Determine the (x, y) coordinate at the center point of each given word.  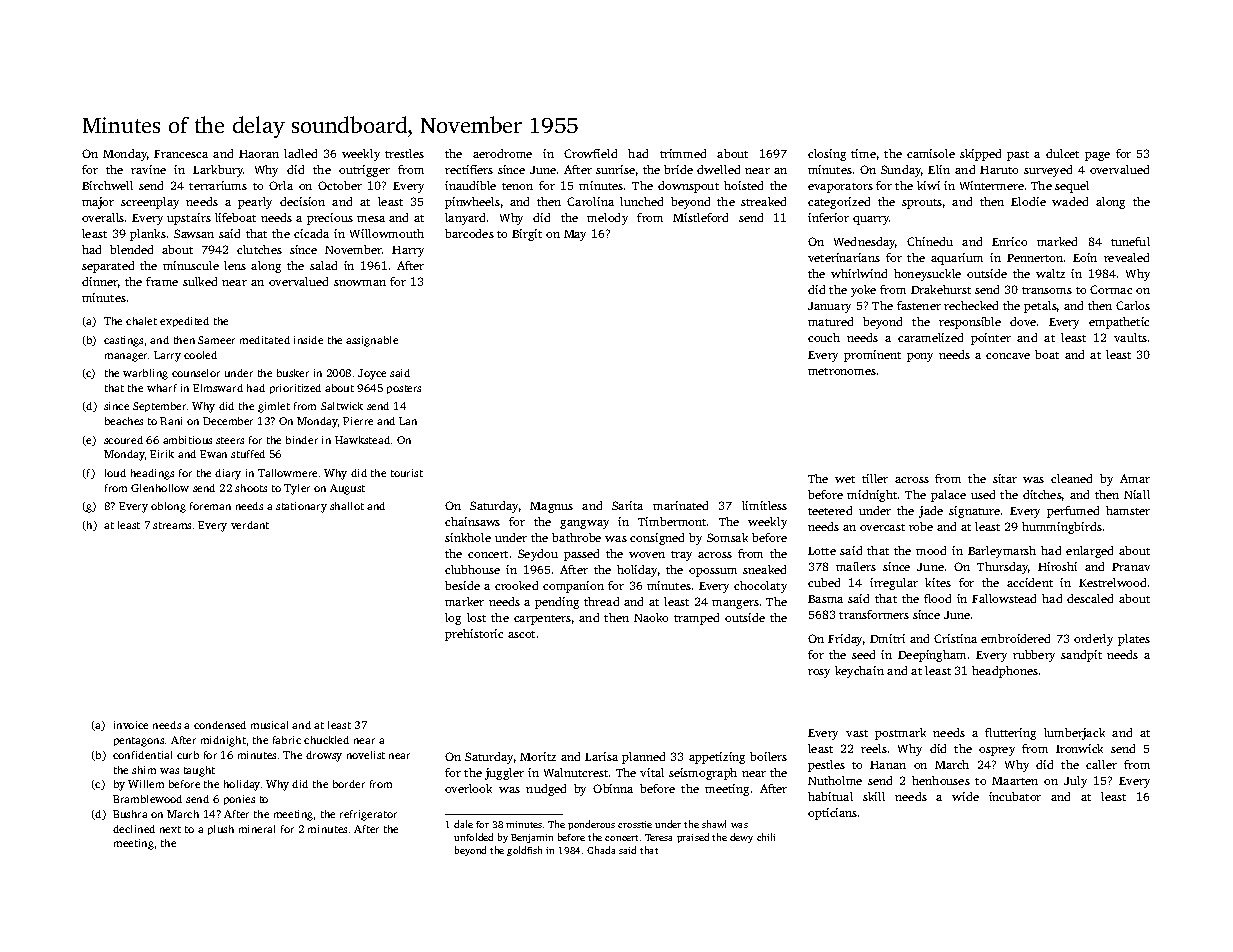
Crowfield (590, 153)
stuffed (248, 454)
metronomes (842, 371)
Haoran (259, 154)
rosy (819, 673)
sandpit (1081, 656)
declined (134, 829)
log (453, 619)
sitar (1005, 478)
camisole (931, 153)
